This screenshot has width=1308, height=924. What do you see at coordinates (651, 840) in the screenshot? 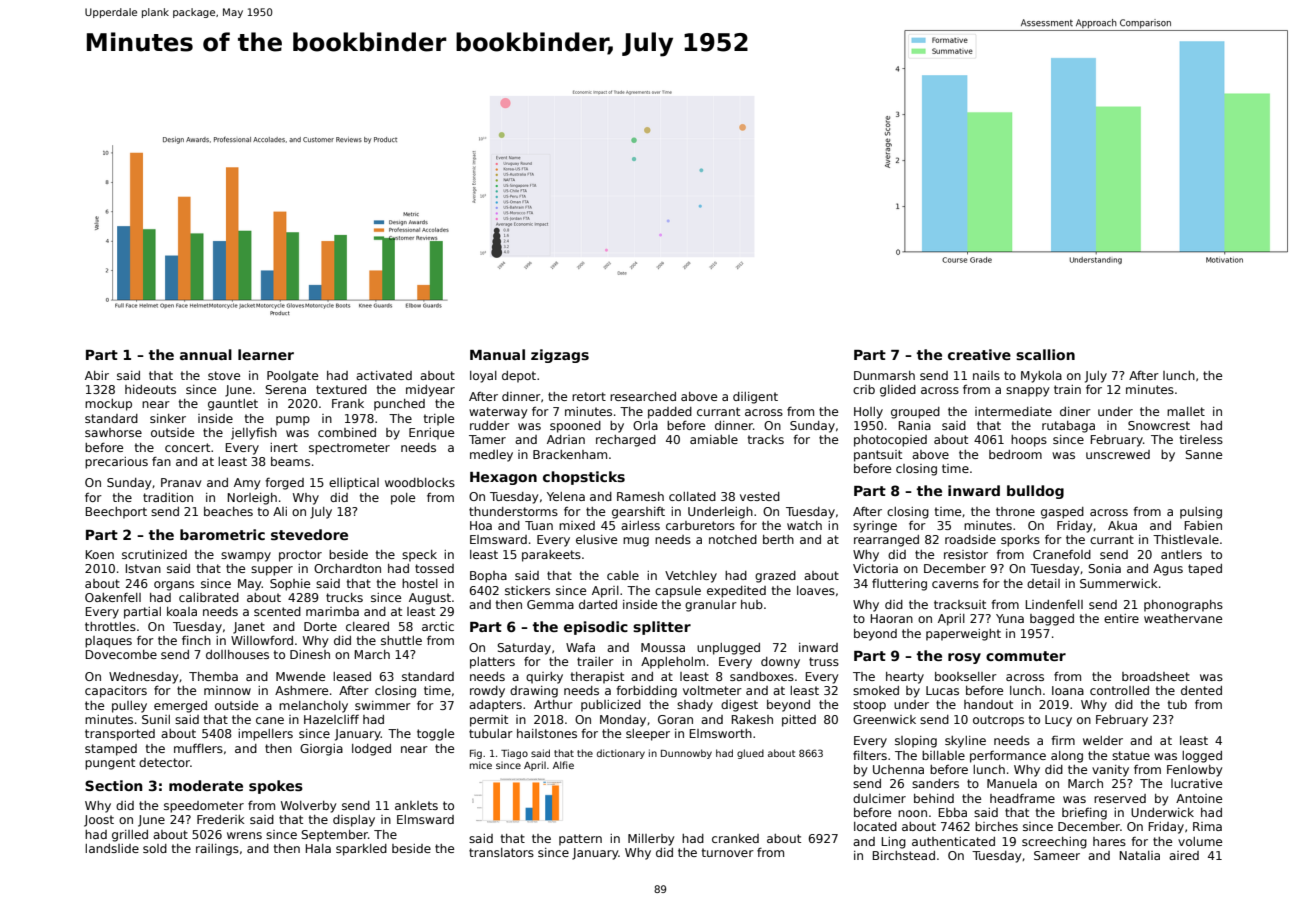
I see `Millerby` at bounding box center [651, 840].
